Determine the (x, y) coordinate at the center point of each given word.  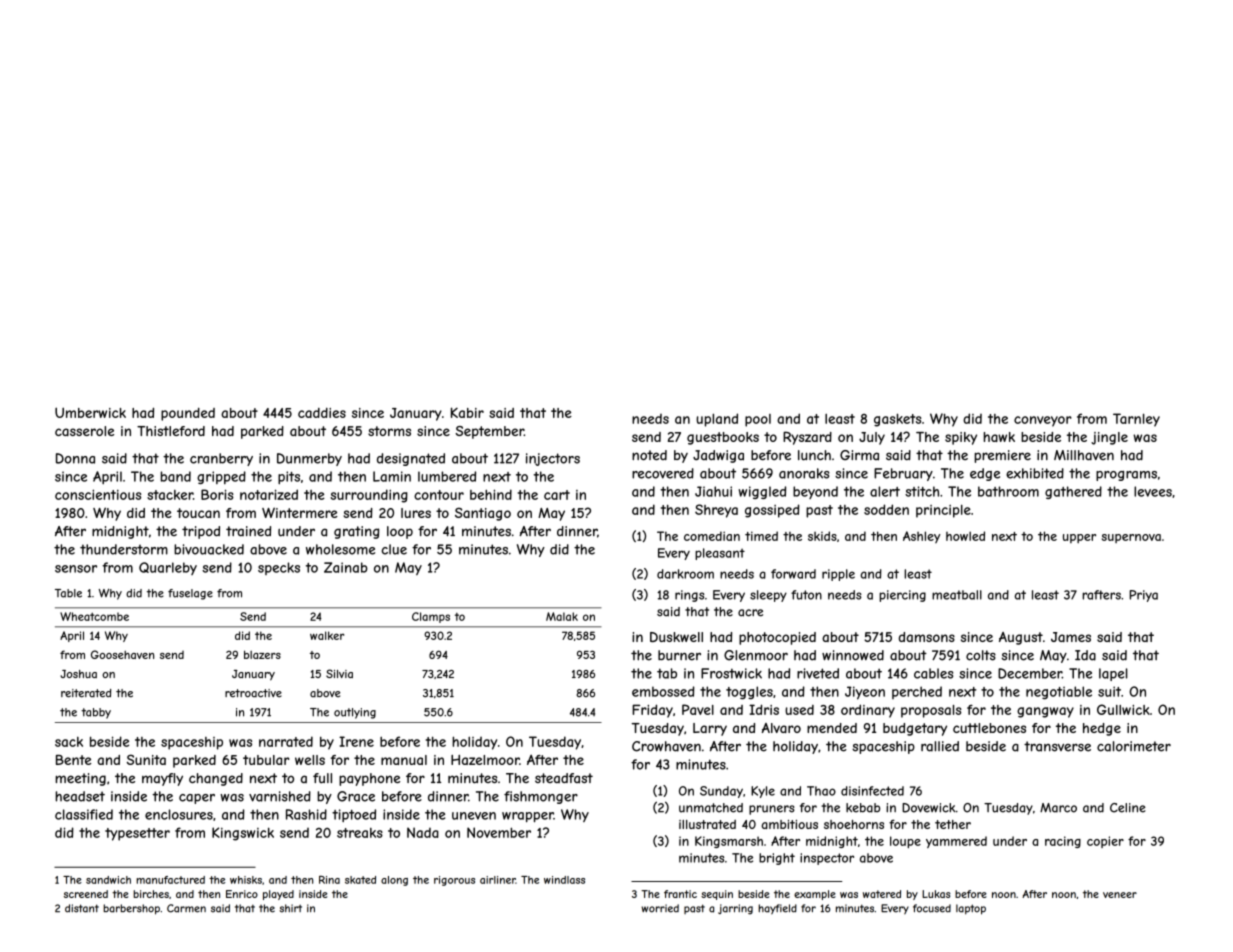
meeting (80, 779)
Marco (1058, 808)
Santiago (483, 514)
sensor (76, 569)
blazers (262, 654)
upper (1079, 538)
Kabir (467, 412)
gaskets (897, 420)
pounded (188, 414)
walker (327, 635)
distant (82, 908)
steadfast (564, 778)
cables (933, 673)
